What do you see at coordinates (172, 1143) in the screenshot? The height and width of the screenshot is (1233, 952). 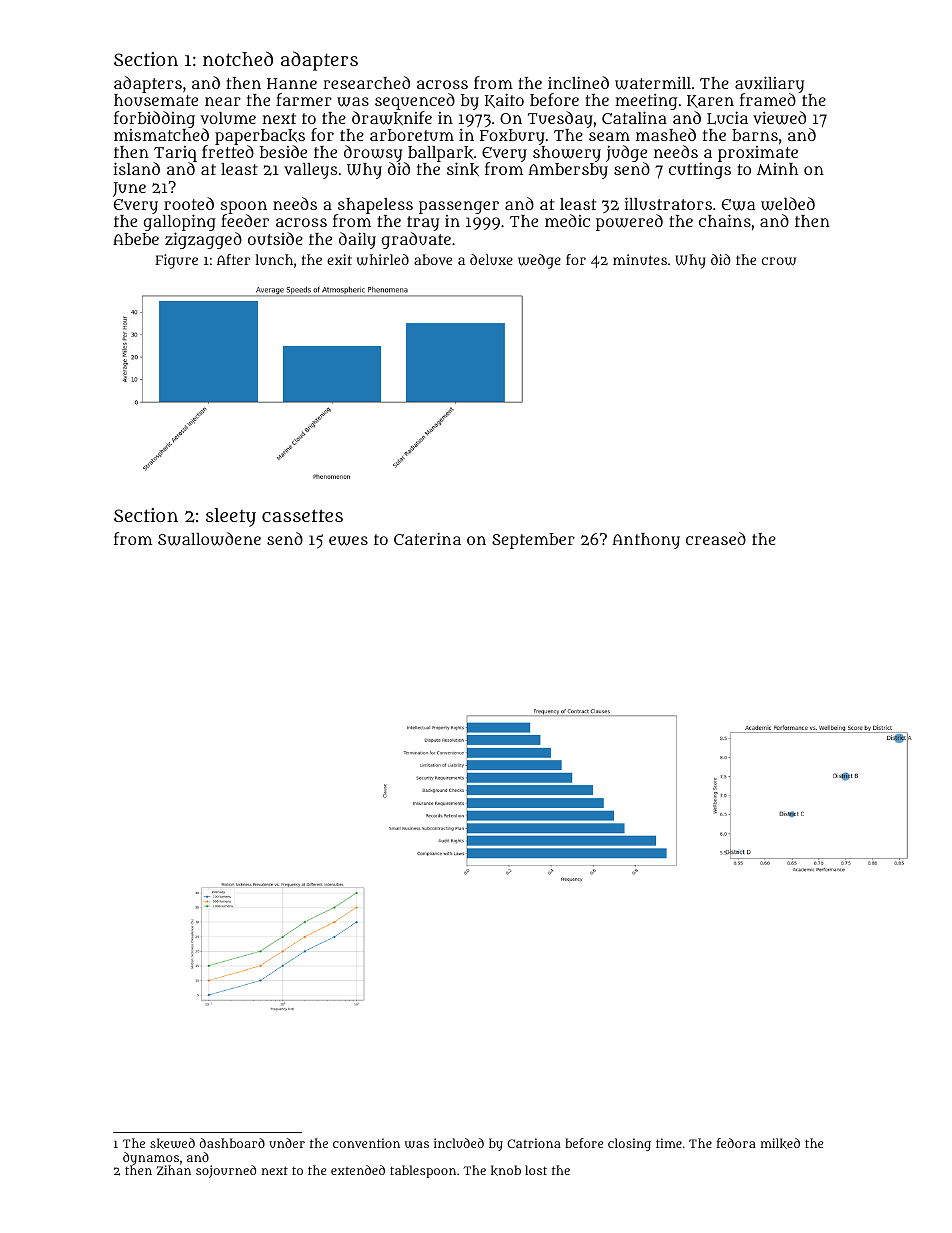 I see `skewed` at bounding box center [172, 1143].
